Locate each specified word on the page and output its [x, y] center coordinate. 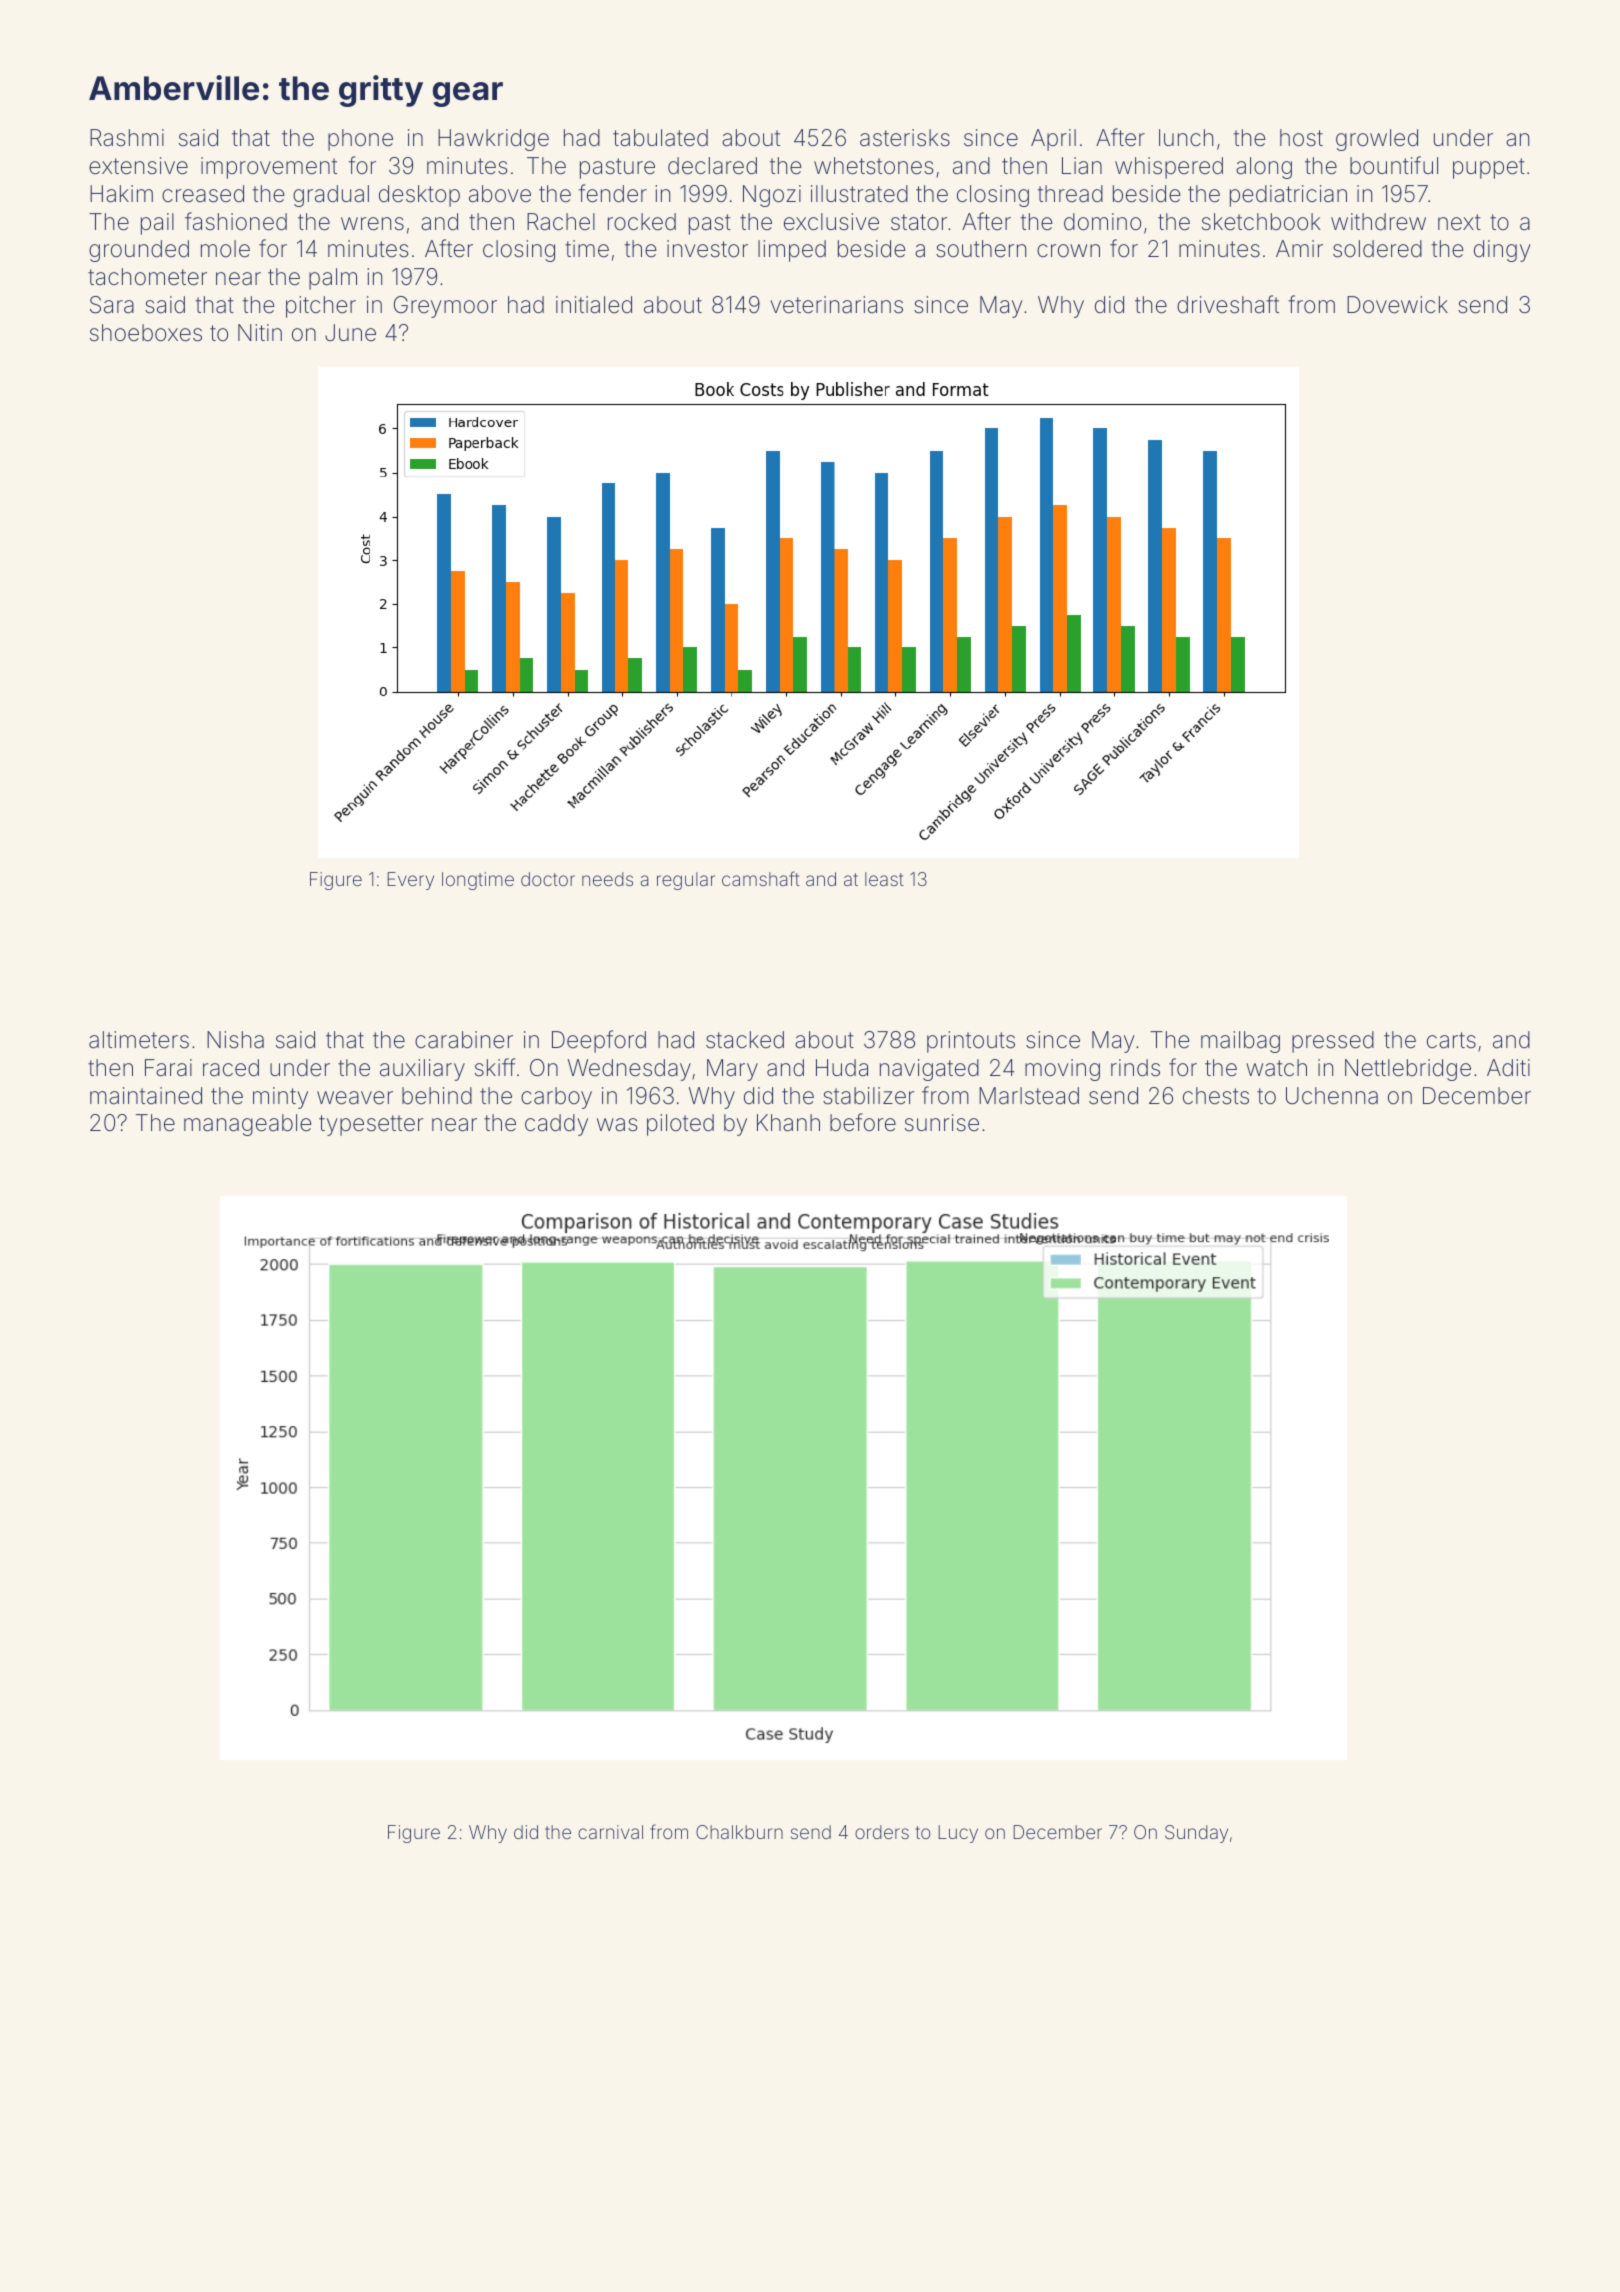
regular [686, 881]
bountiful [1394, 165]
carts [1451, 1040]
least [884, 879]
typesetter [371, 1125]
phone [360, 140]
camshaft [761, 878]
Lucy [958, 1834]
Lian [1082, 166]
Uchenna [1332, 1096]
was [617, 1125]
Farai [168, 1068]
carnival [610, 1832]
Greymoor [445, 307]
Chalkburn [739, 1832]
